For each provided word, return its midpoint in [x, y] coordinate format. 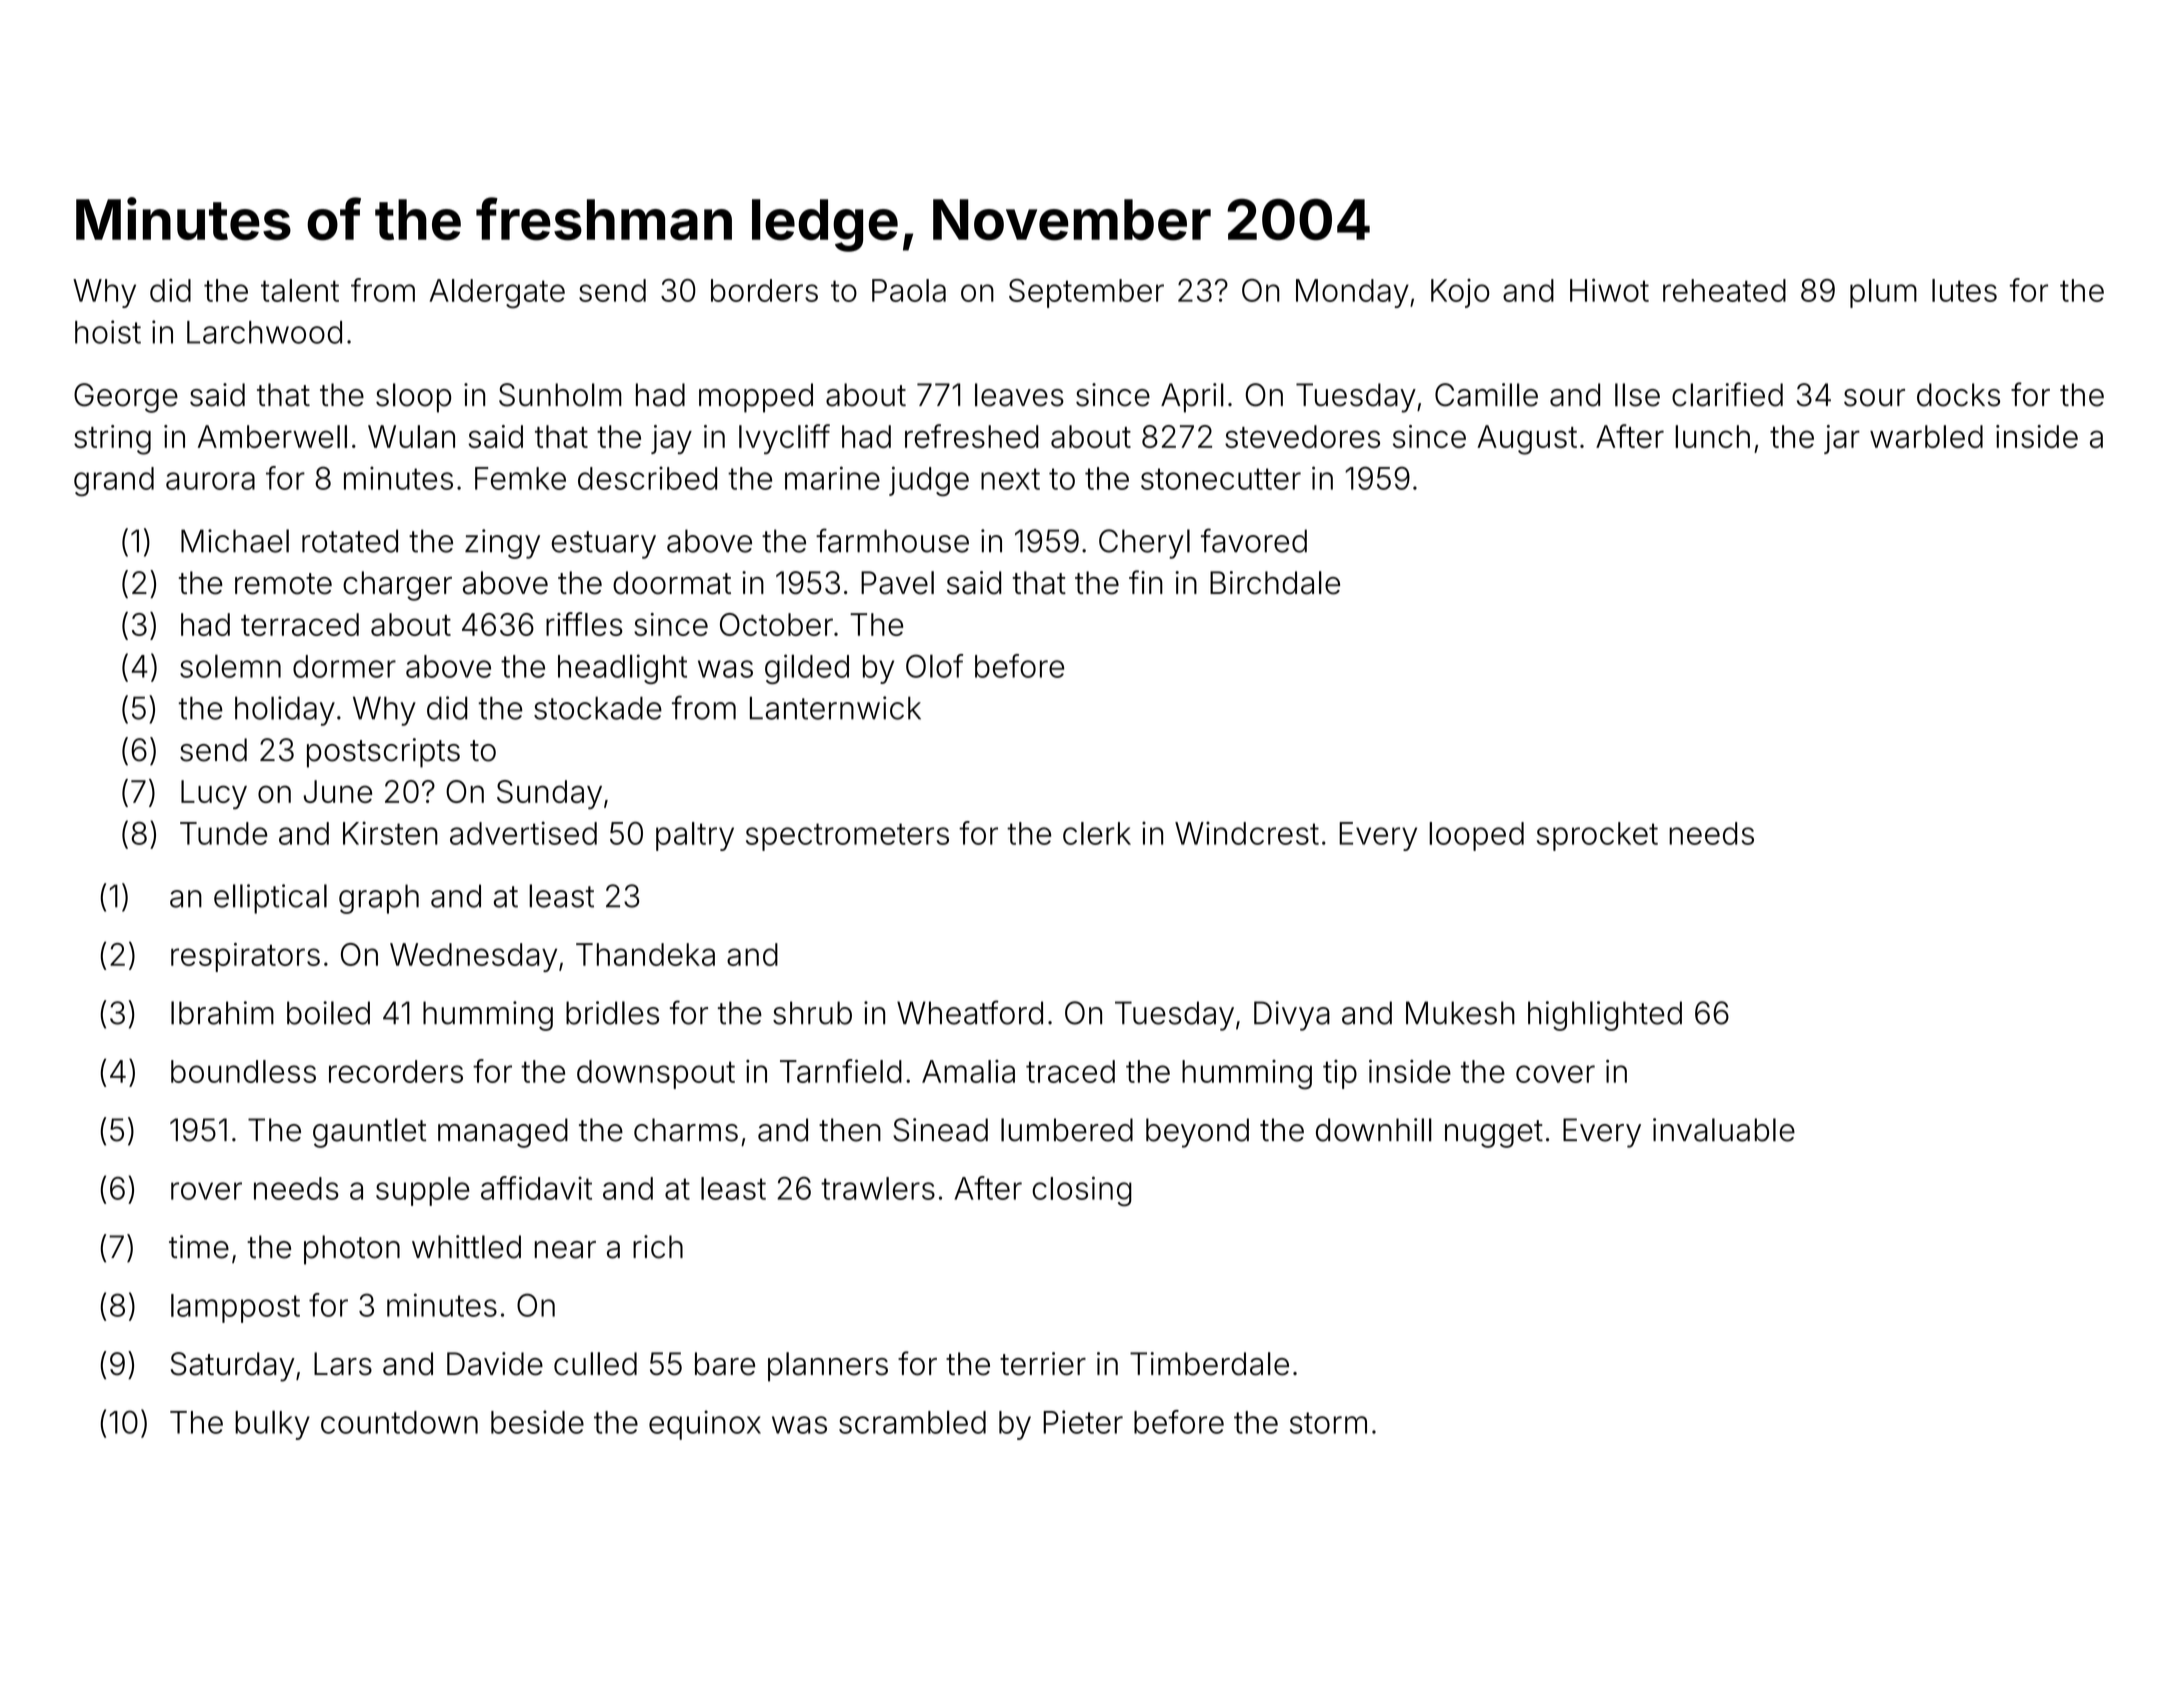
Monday [1352, 293]
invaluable [1724, 1130]
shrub [812, 1013]
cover [1555, 1074]
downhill [1374, 1130]
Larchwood [264, 332]
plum [1883, 293]
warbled [1926, 436]
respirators [245, 957]
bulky [272, 1425]
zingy [502, 544]
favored [1254, 540]
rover [206, 1191]
